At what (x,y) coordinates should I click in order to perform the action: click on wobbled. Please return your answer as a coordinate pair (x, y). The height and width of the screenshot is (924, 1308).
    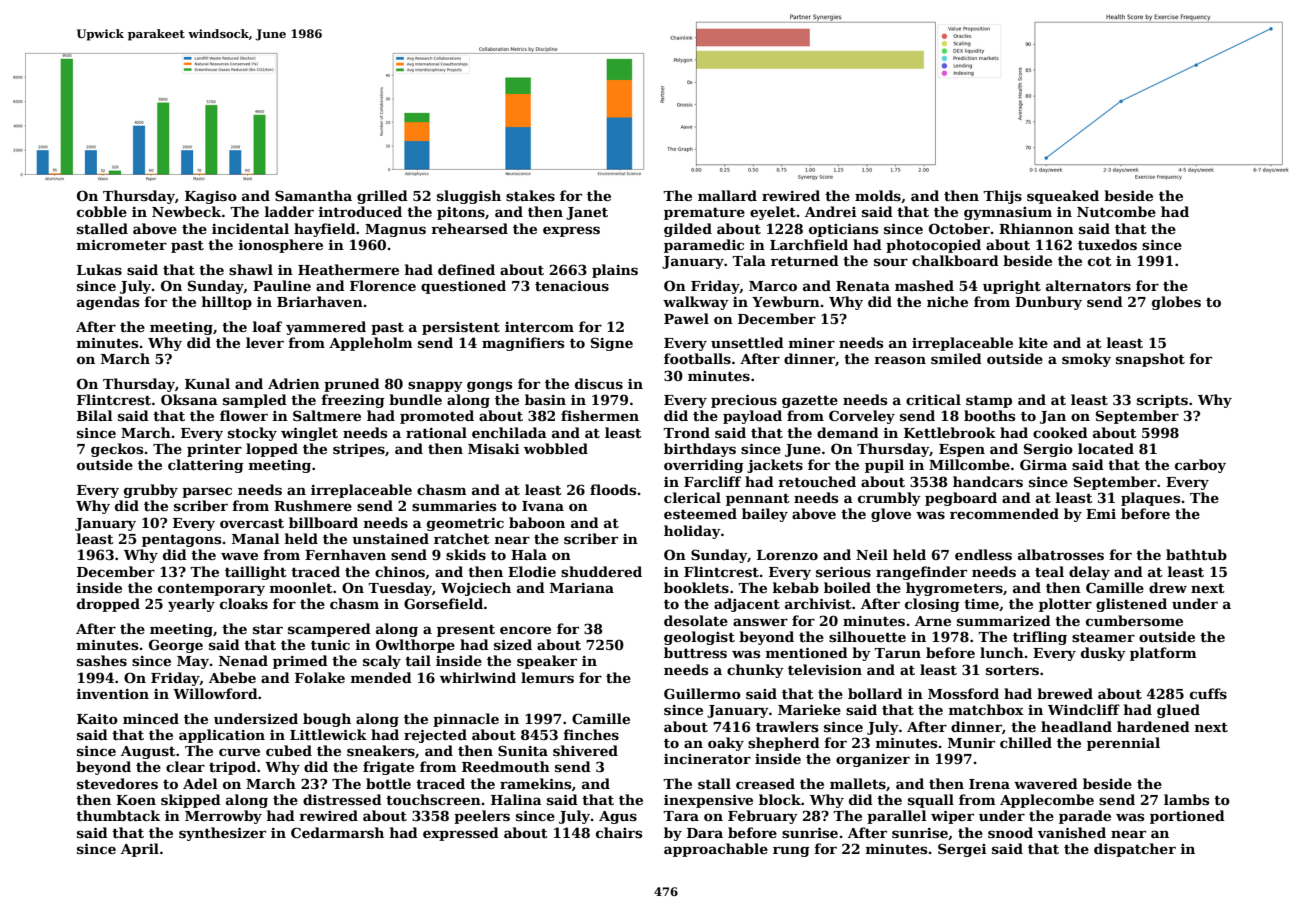
    Looking at the image, I should click on (556, 448).
